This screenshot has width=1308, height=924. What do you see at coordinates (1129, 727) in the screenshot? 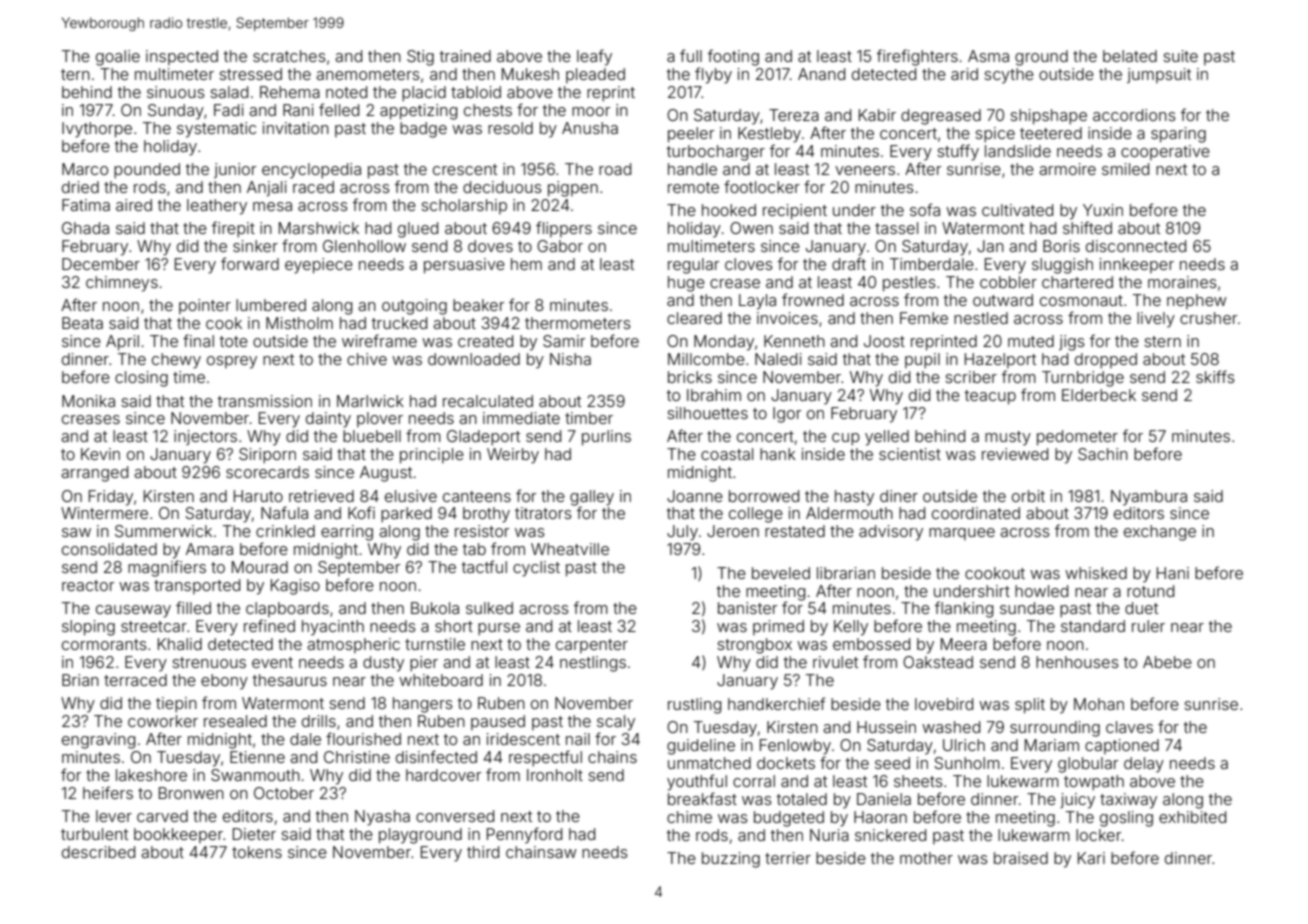
I see `claves` at bounding box center [1129, 727].
